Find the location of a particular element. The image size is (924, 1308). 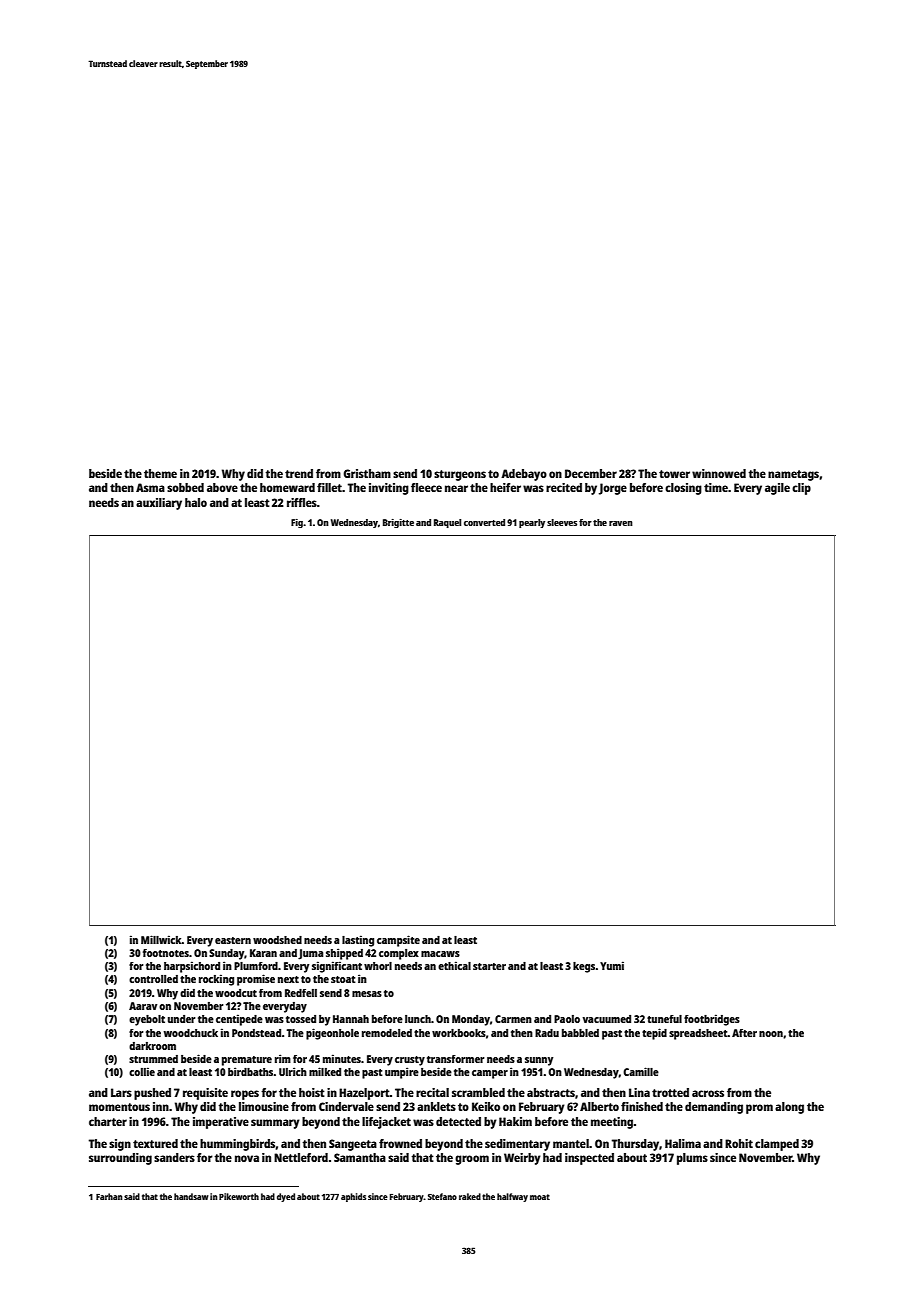

Brigitte is located at coordinates (398, 523).
